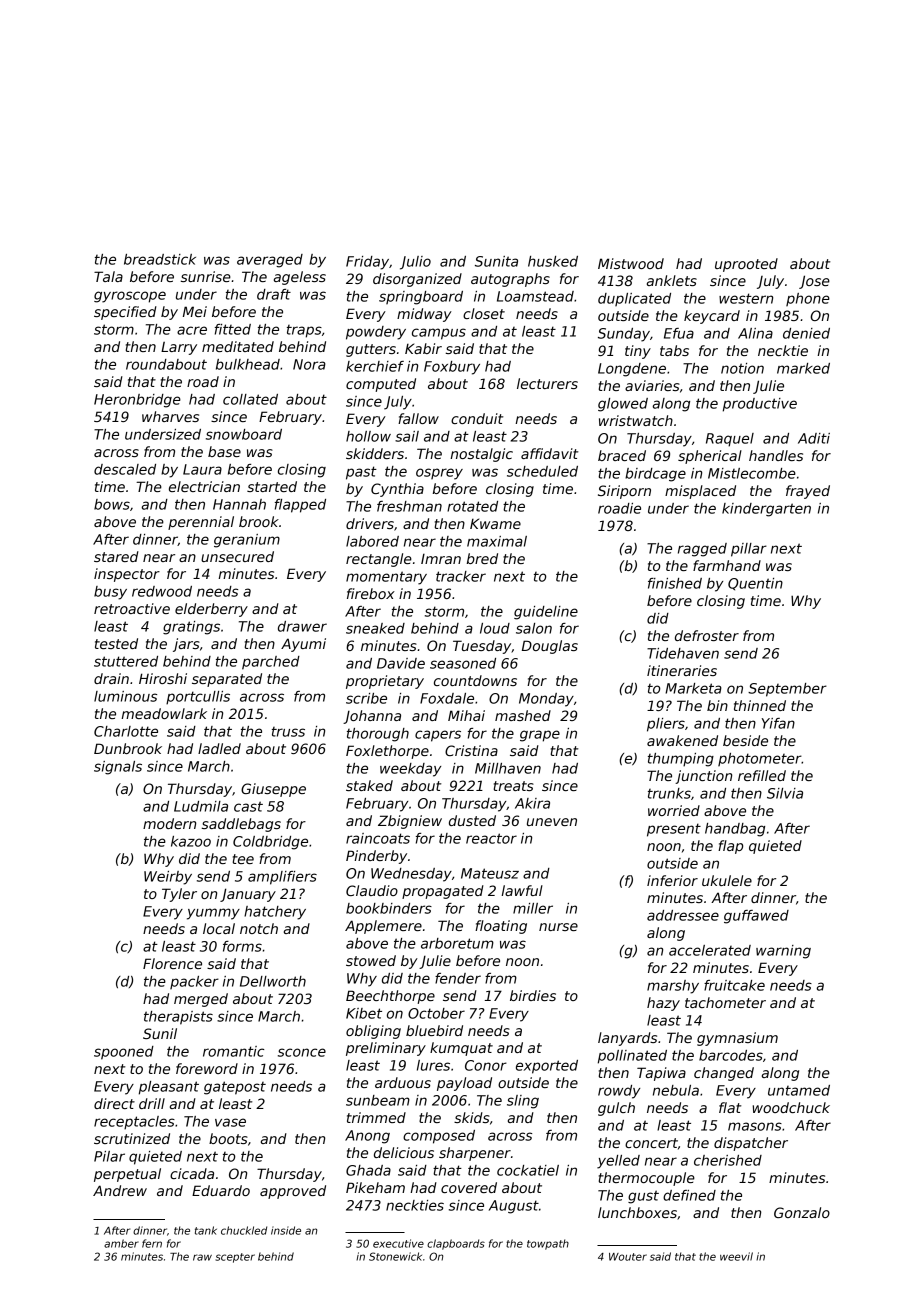  Describe the element at coordinates (542, 471) in the screenshot. I see `scheduled` at that location.
